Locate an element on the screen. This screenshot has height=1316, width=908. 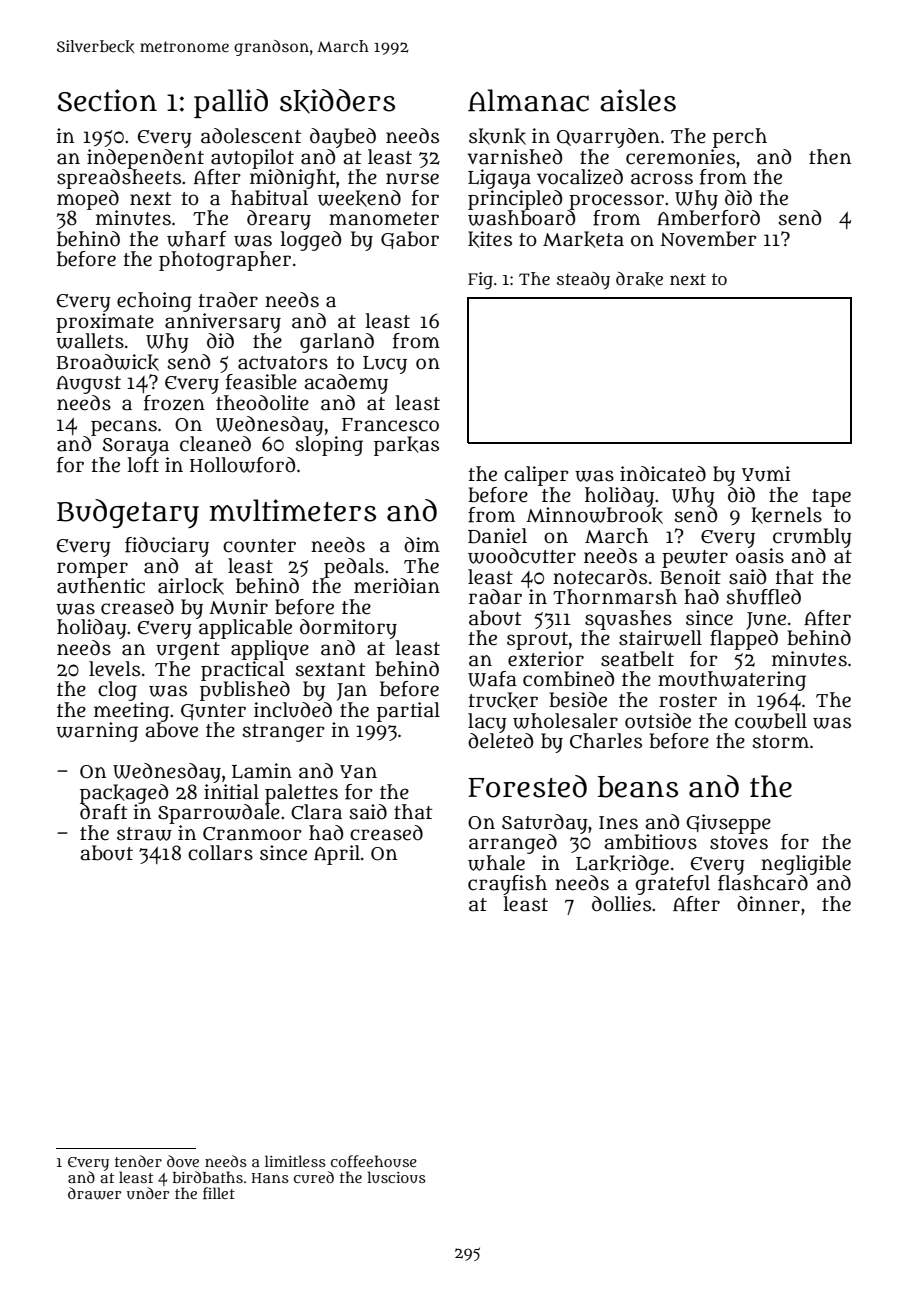
April is located at coordinates (337, 855).
